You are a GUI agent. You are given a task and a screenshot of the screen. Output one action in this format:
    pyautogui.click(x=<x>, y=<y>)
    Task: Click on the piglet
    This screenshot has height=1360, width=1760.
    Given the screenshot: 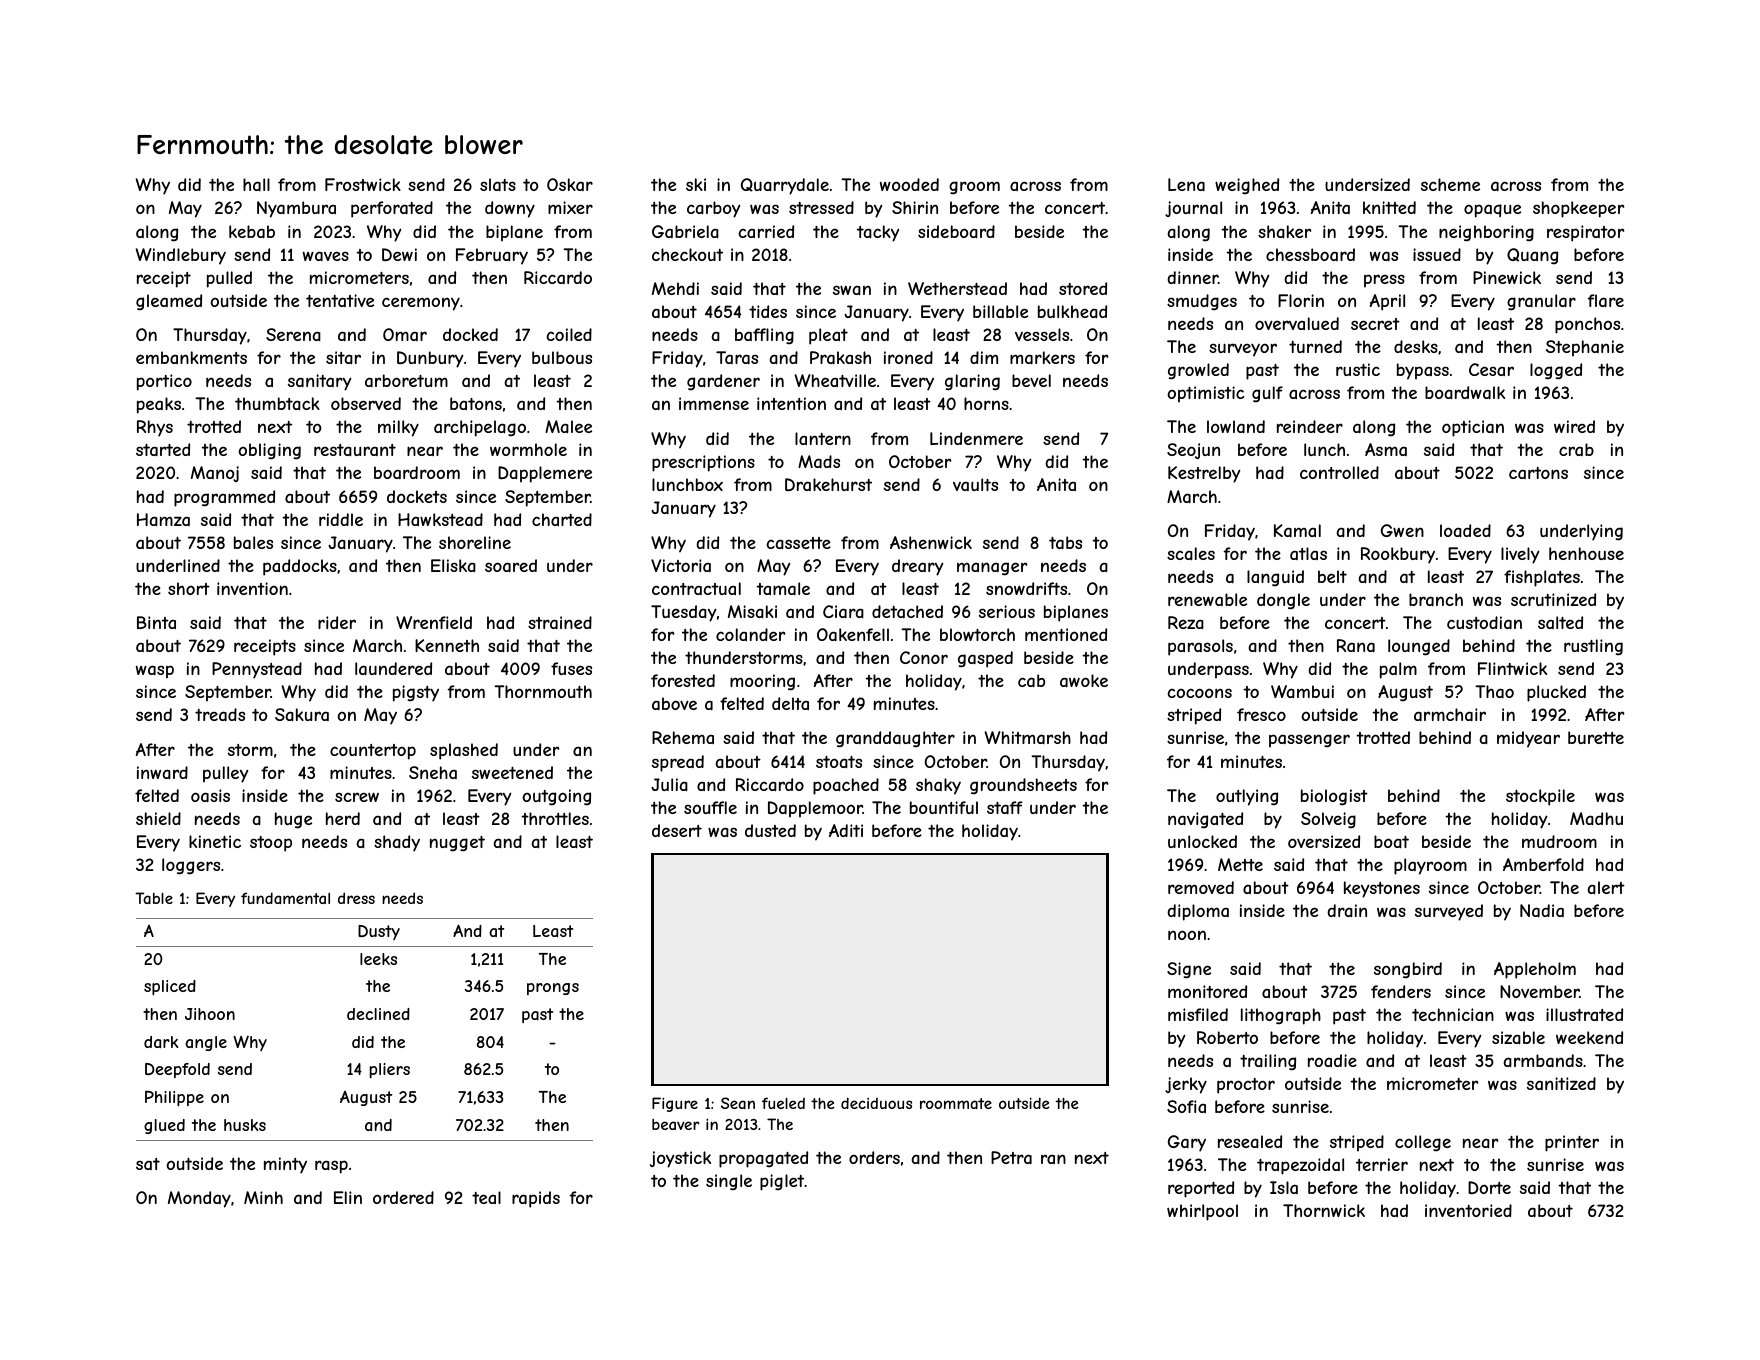 What is the action you would take?
    pyautogui.click(x=782, y=1182)
